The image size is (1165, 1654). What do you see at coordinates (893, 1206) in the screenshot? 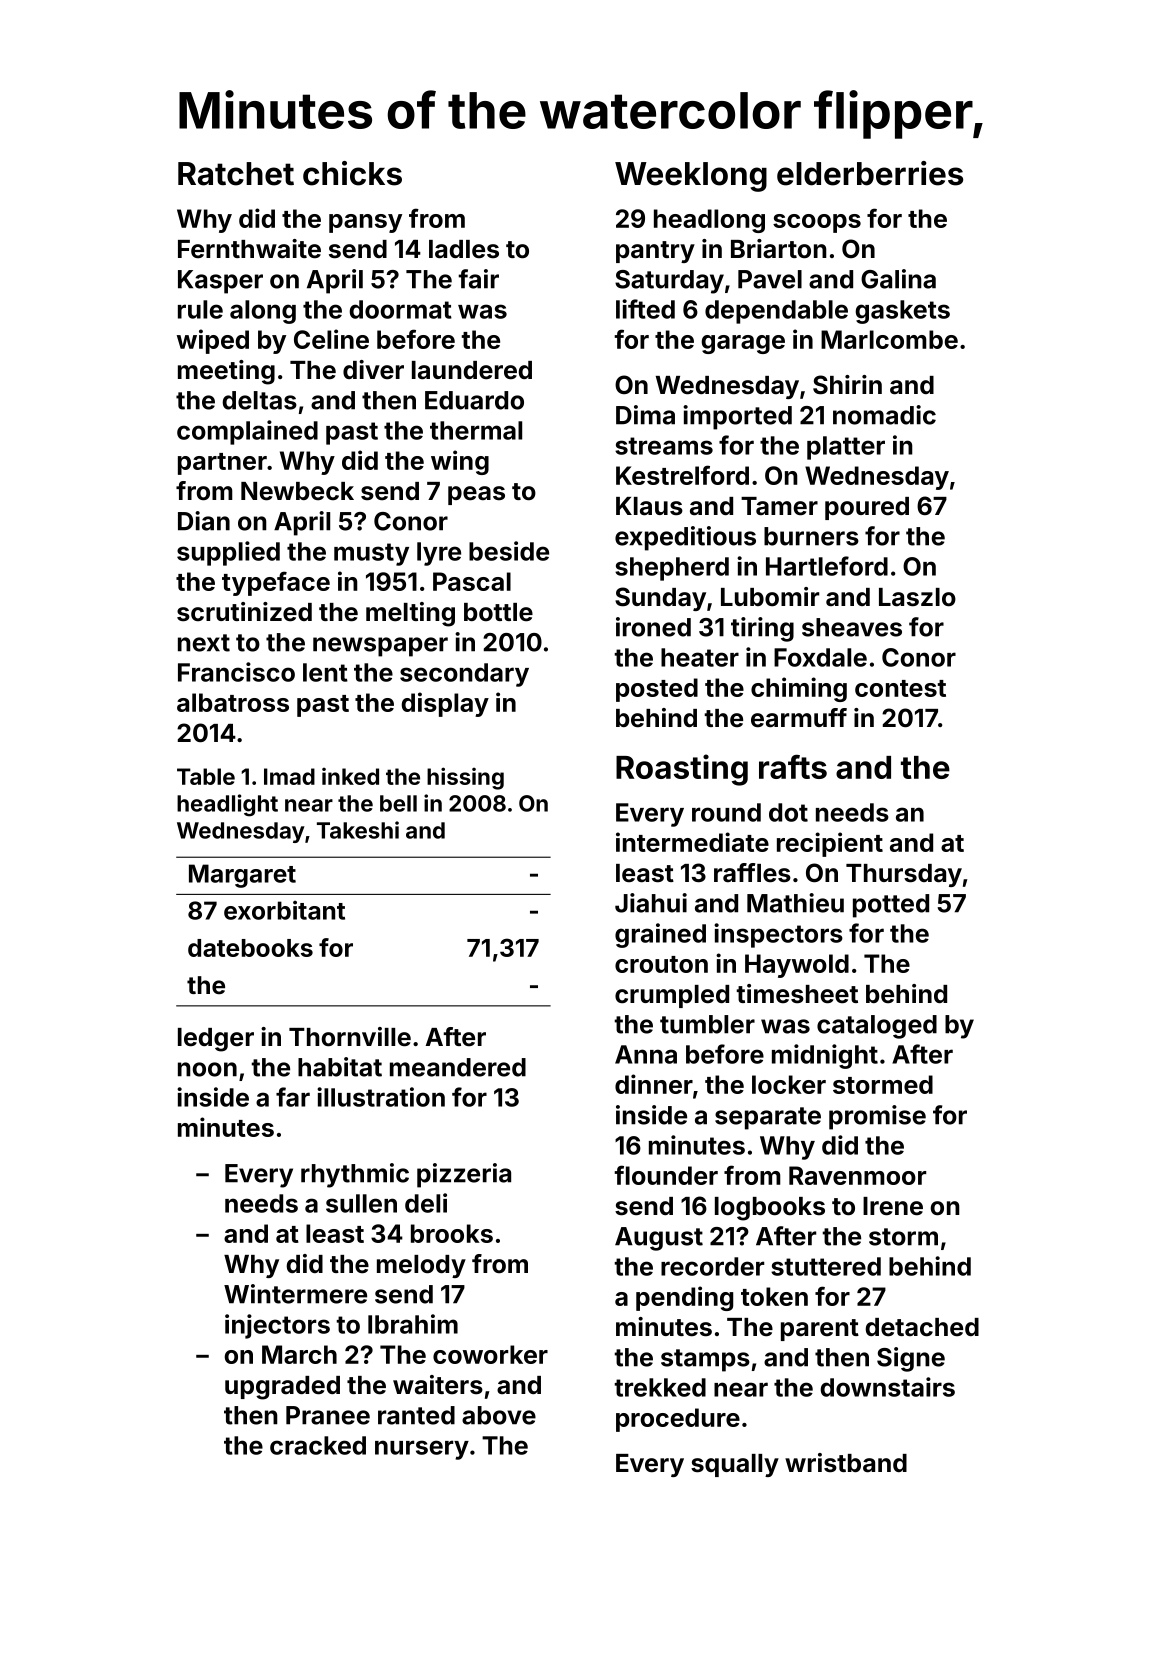
I see `Irene` at bounding box center [893, 1206].
